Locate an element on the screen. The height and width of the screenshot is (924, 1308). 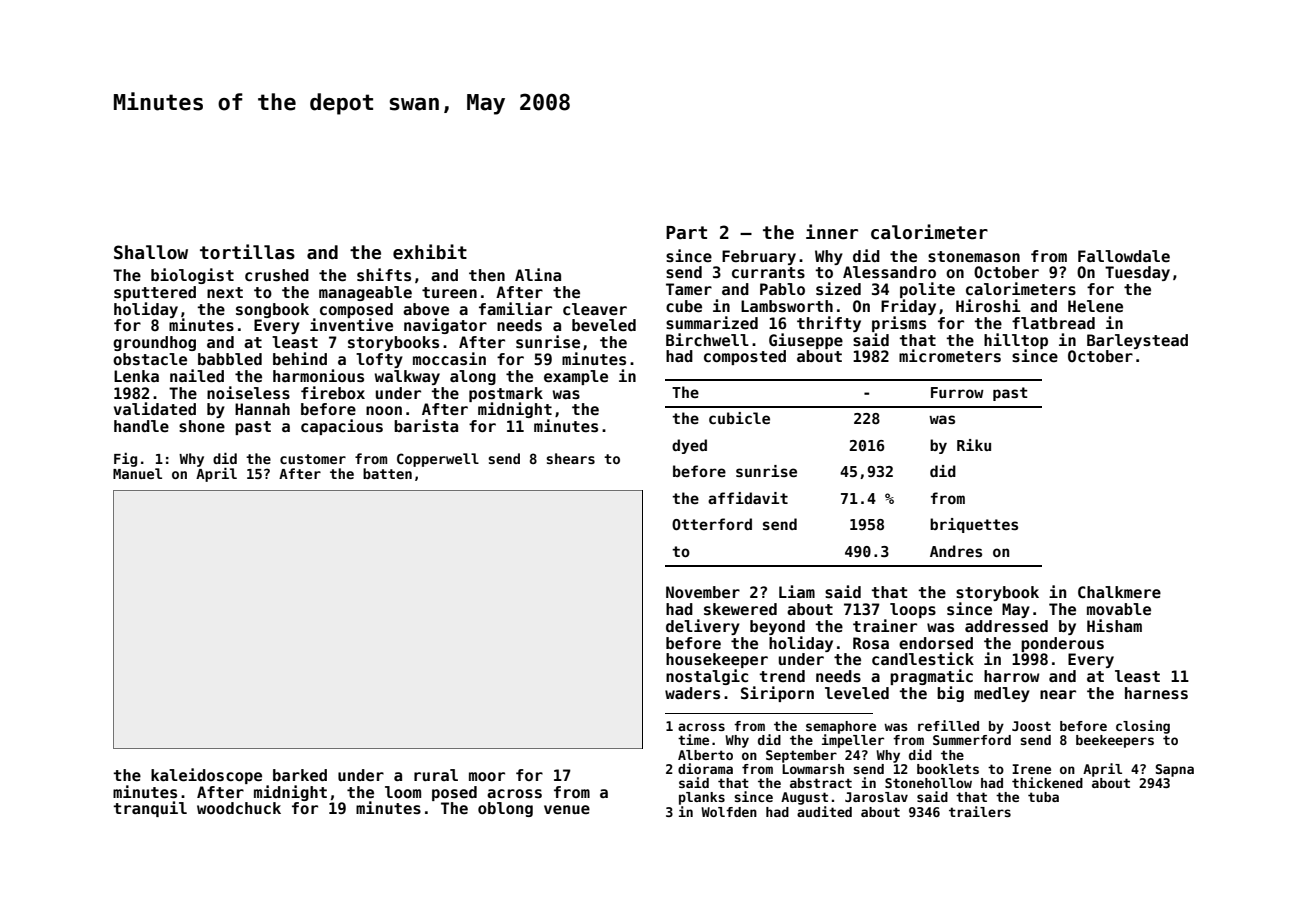
exhibit is located at coordinates (430, 252).
